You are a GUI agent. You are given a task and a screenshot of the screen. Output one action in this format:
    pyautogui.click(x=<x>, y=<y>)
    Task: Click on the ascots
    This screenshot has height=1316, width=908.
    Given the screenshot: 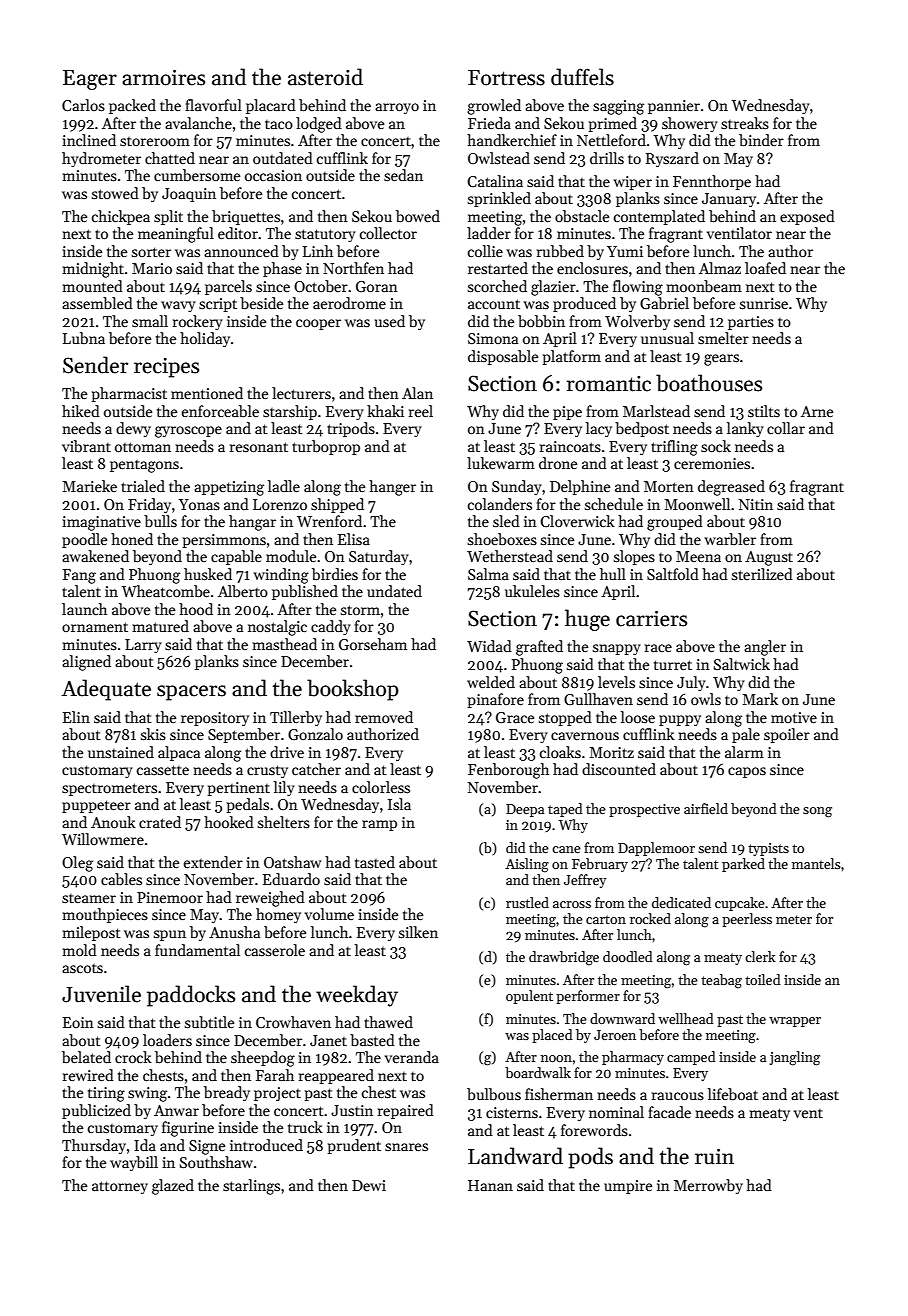 What is the action you would take?
    pyautogui.click(x=82, y=968)
